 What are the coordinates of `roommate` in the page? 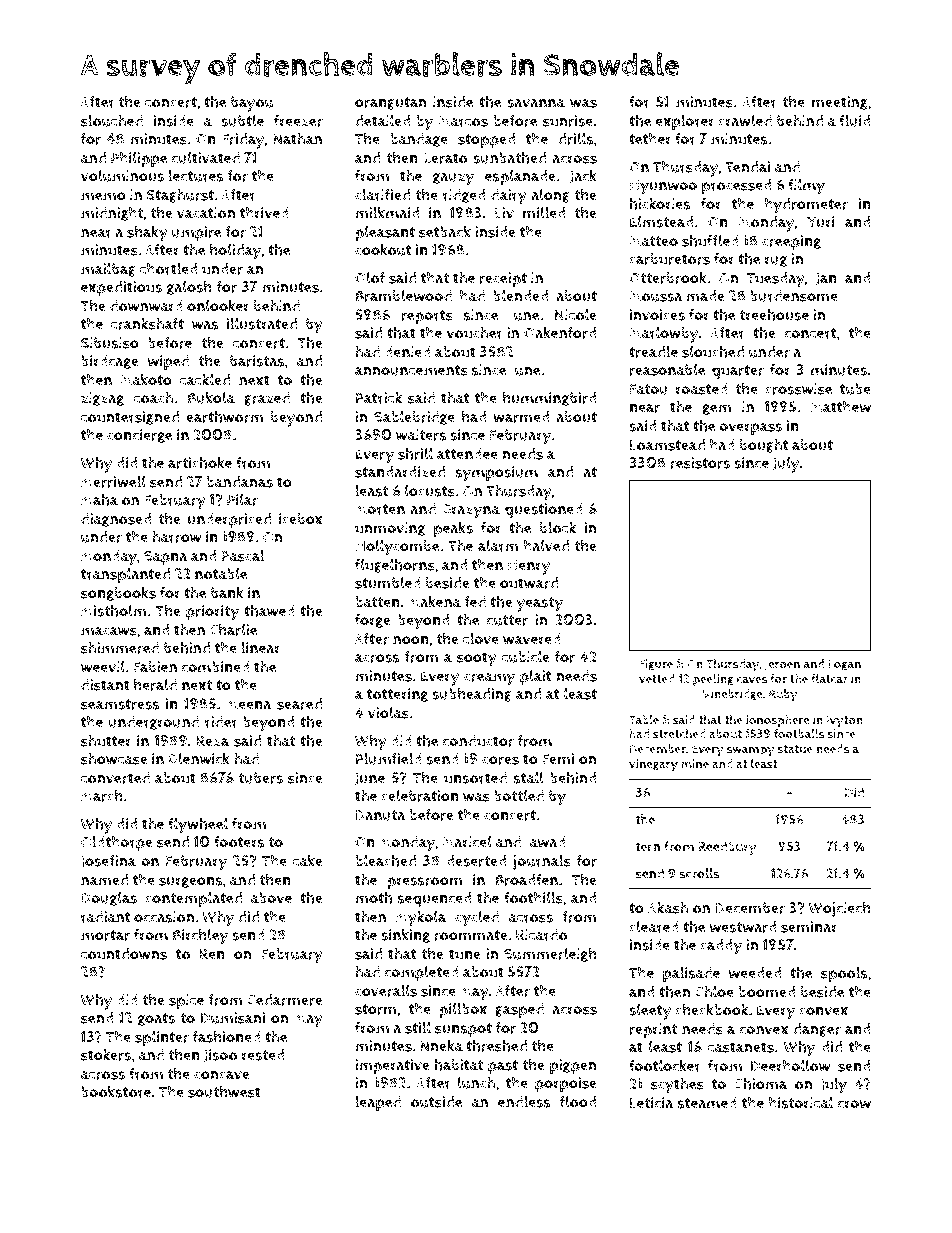 It's located at (471, 935).
